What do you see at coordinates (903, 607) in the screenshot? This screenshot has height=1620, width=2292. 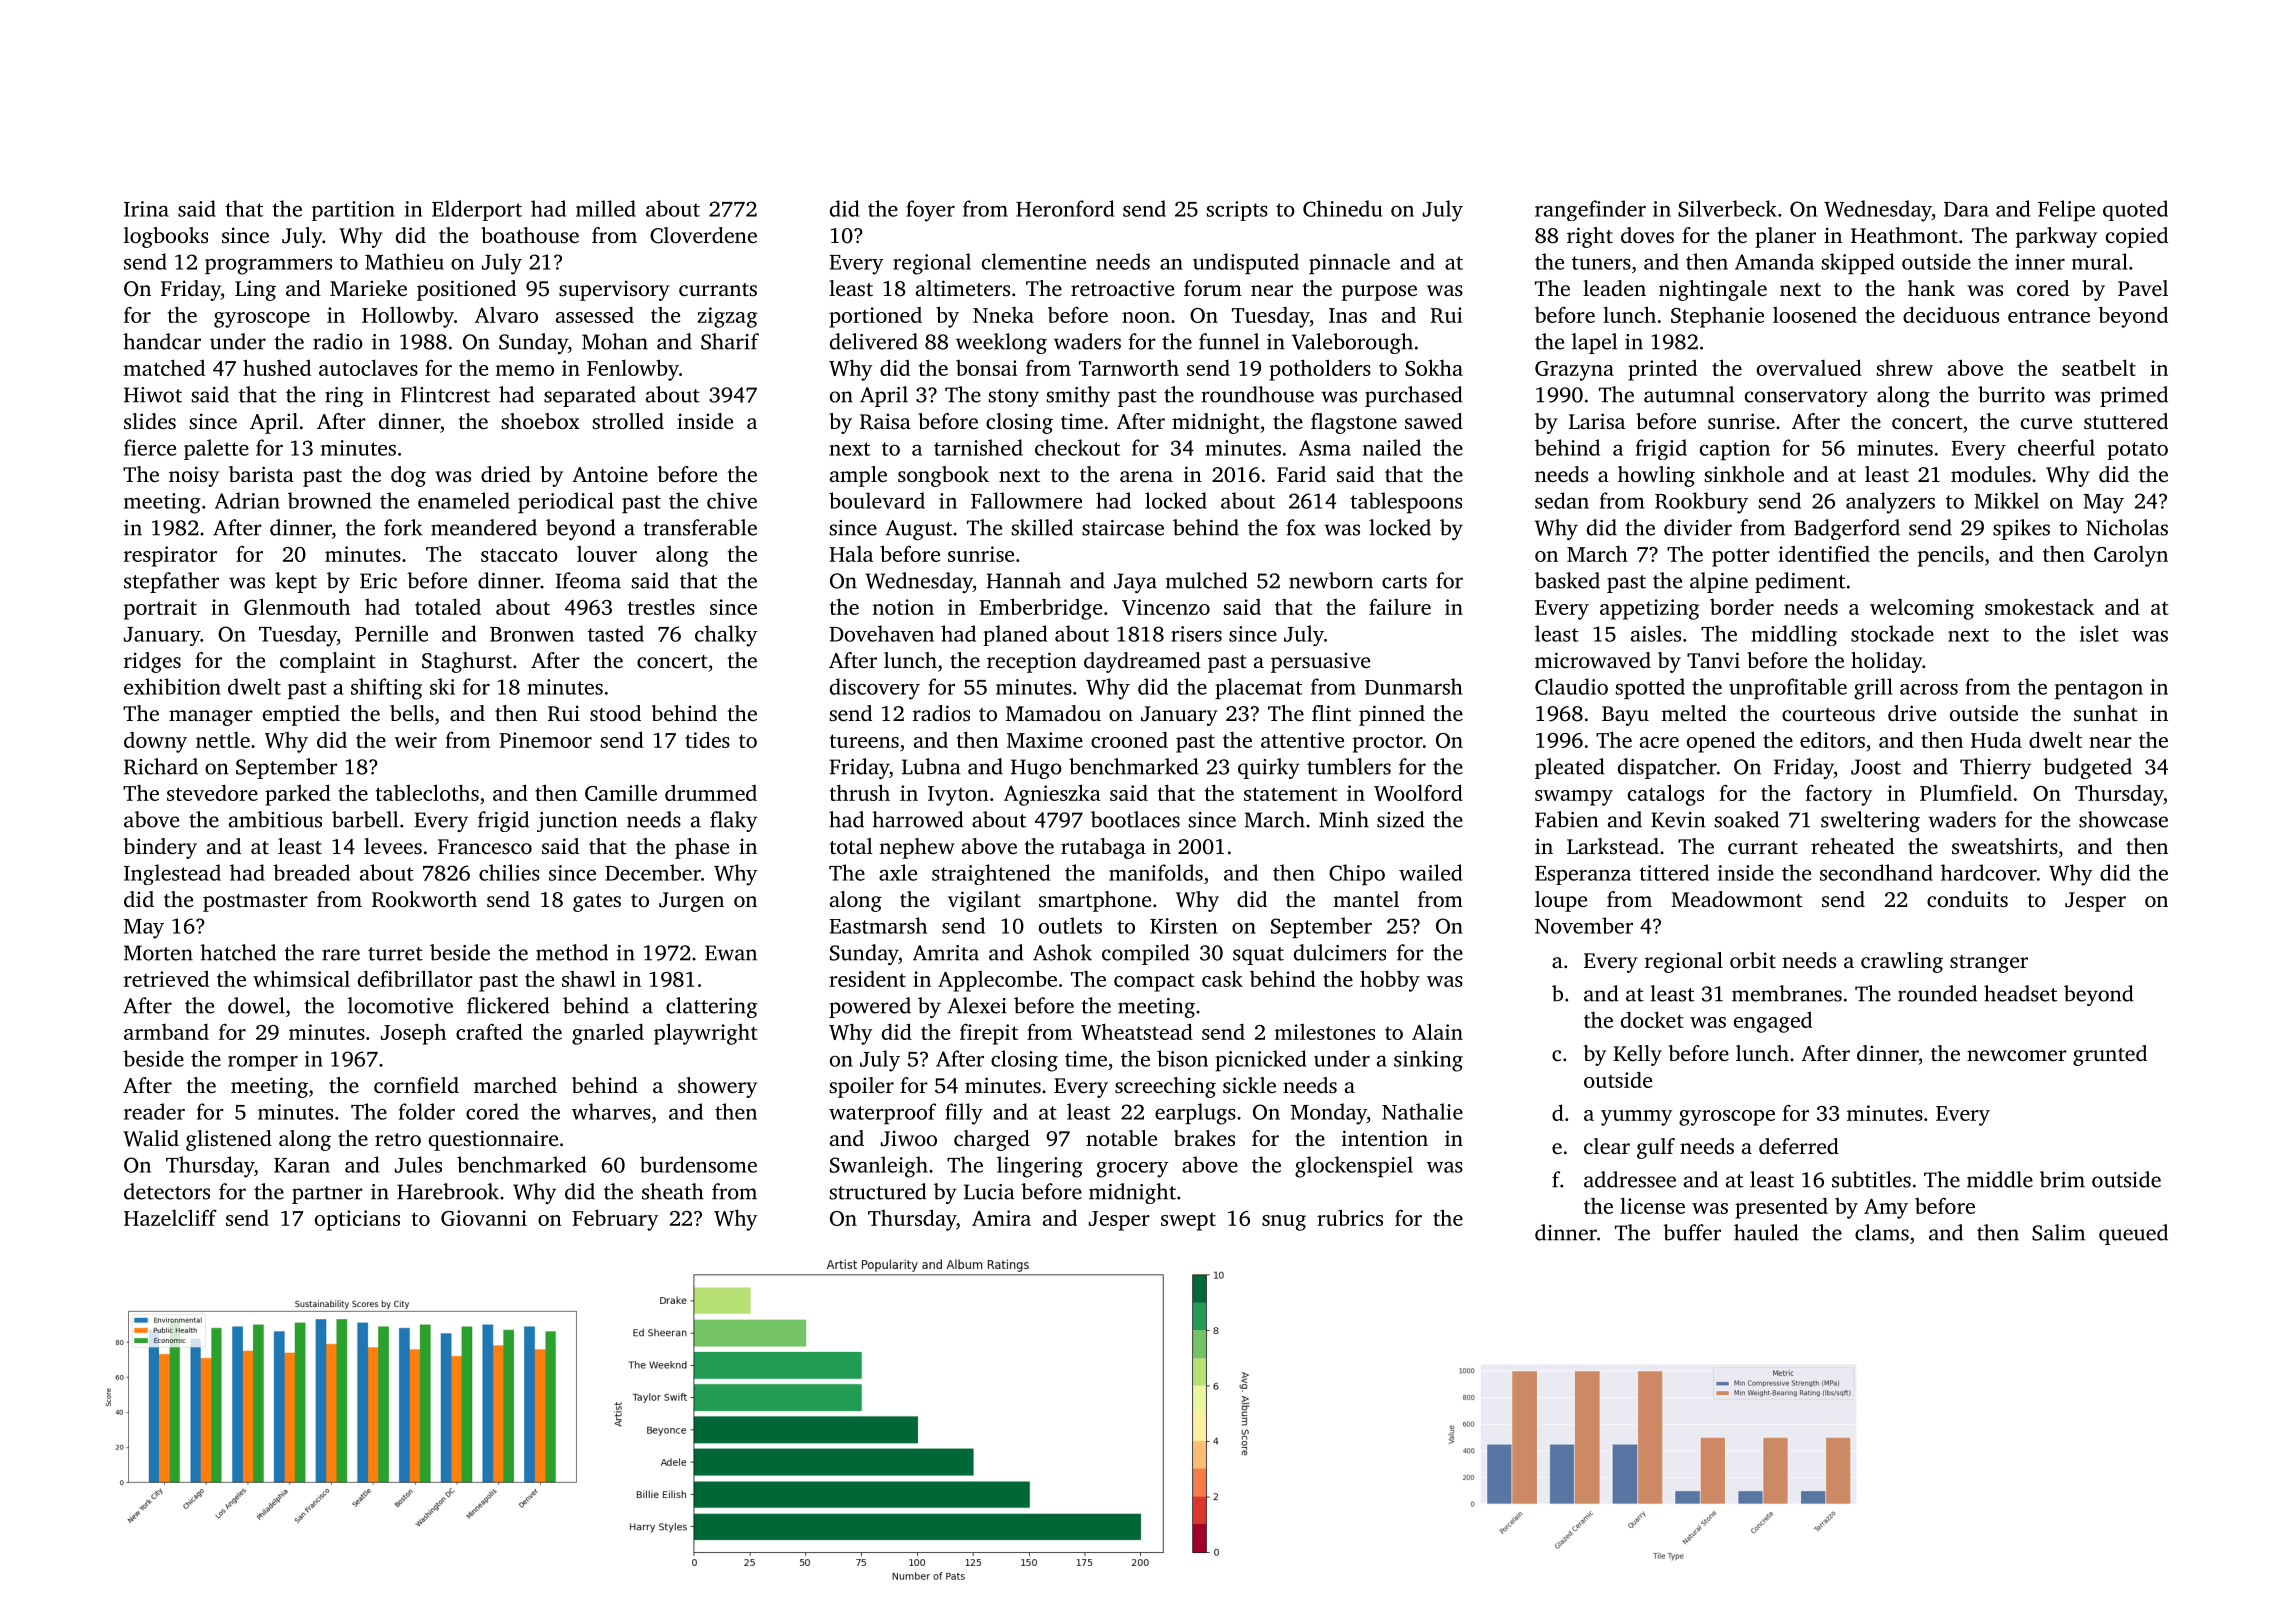 I see `notion` at bounding box center [903, 607].
